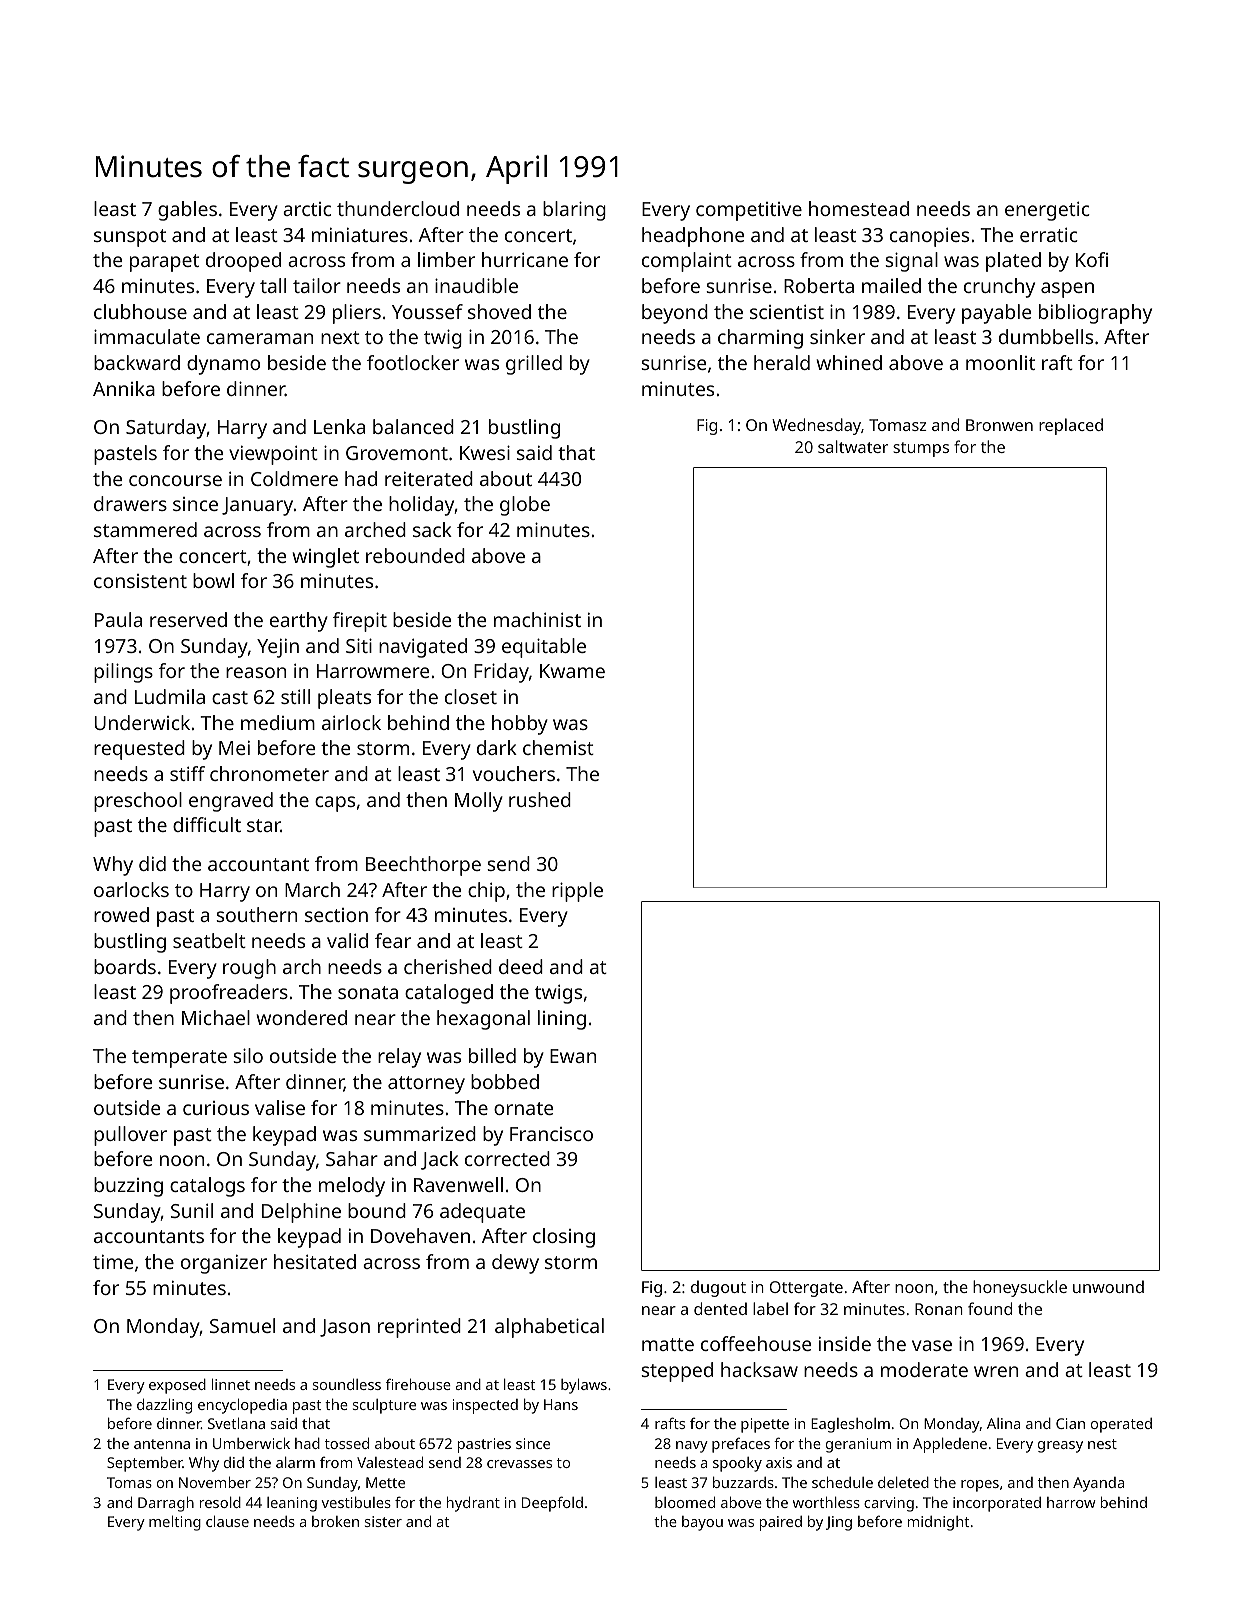 The image size is (1253, 1622). I want to click on midnight, so click(938, 1523).
